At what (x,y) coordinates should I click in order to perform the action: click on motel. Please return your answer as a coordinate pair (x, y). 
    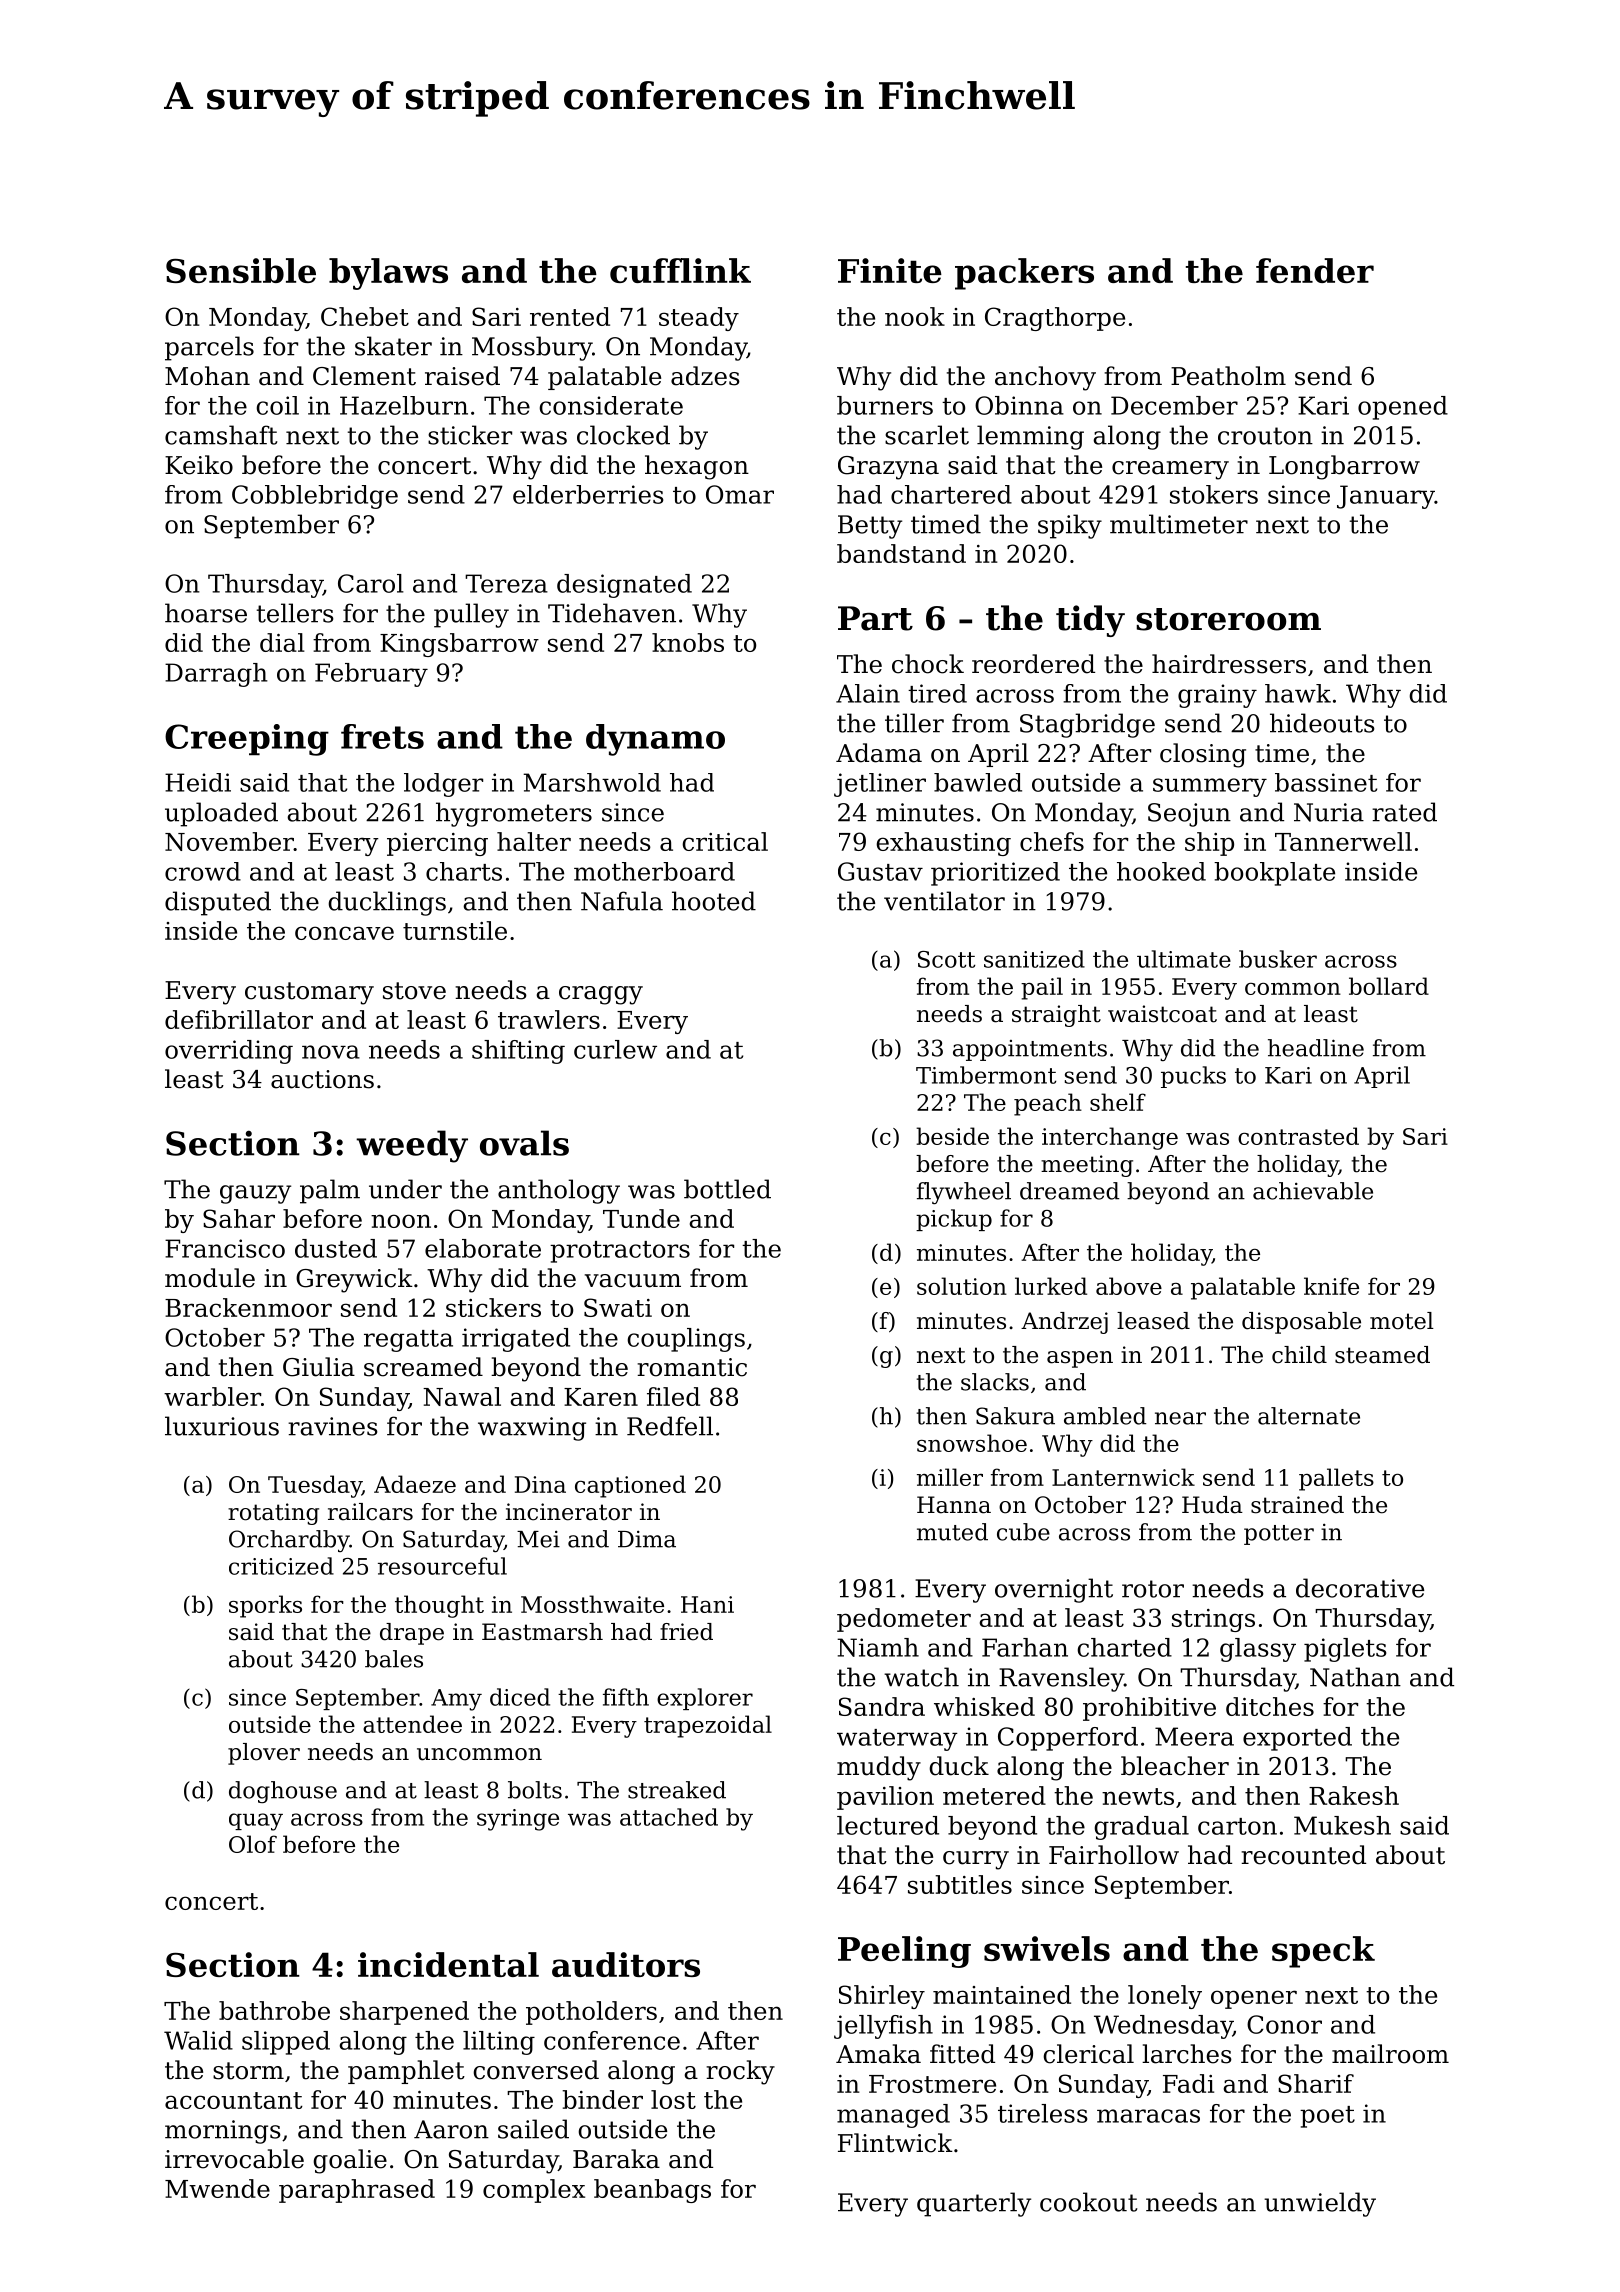
    Looking at the image, I should click on (1402, 1321).
